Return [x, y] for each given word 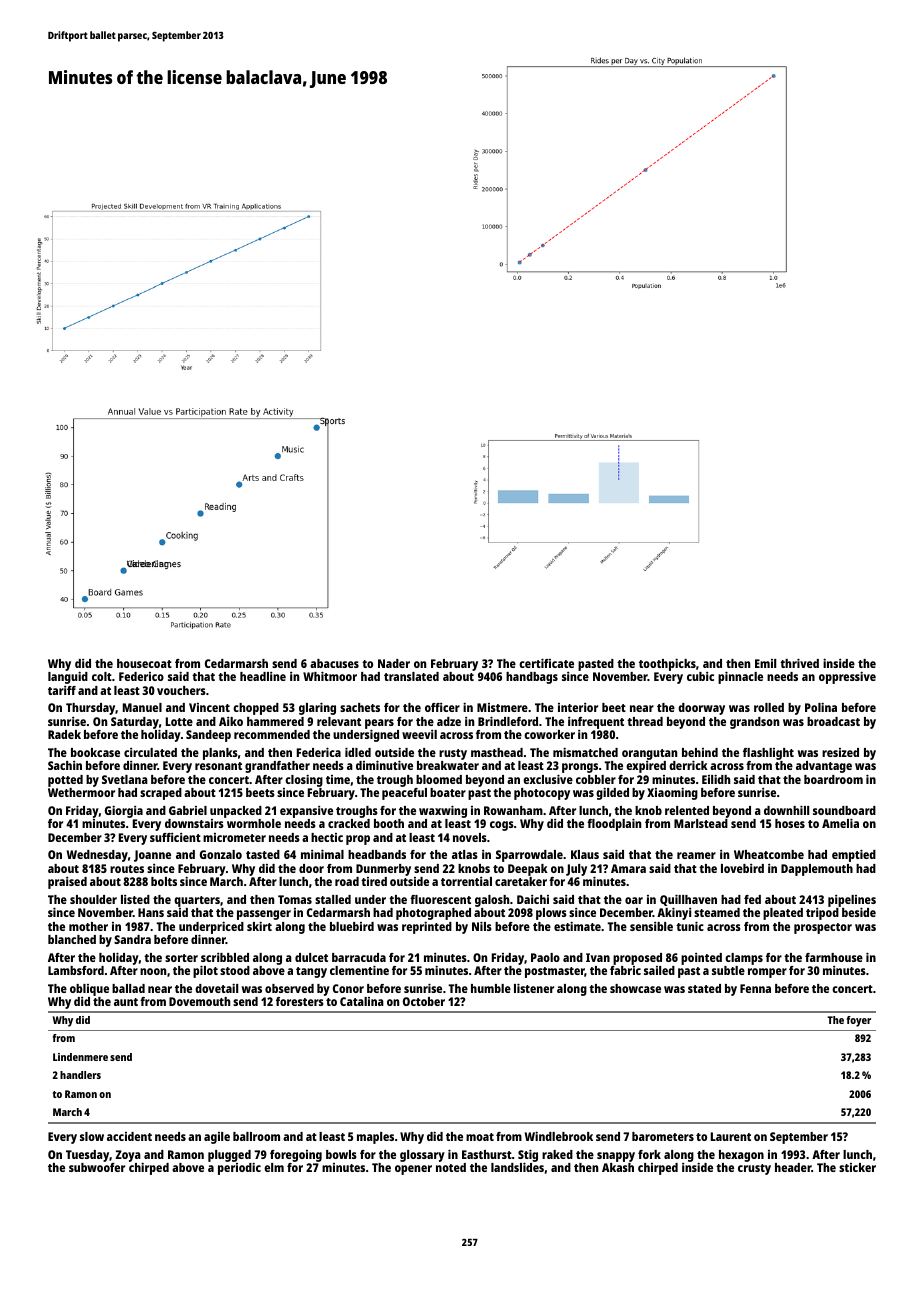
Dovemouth [199, 1001]
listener [534, 988]
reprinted [427, 927]
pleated [783, 914]
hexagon [741, 1156]
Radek [64, 734]
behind [700, 752]
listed [135, 899]
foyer [859, 1021]
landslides [517, 1167]
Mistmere [502, 707]
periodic [239, 1169]
